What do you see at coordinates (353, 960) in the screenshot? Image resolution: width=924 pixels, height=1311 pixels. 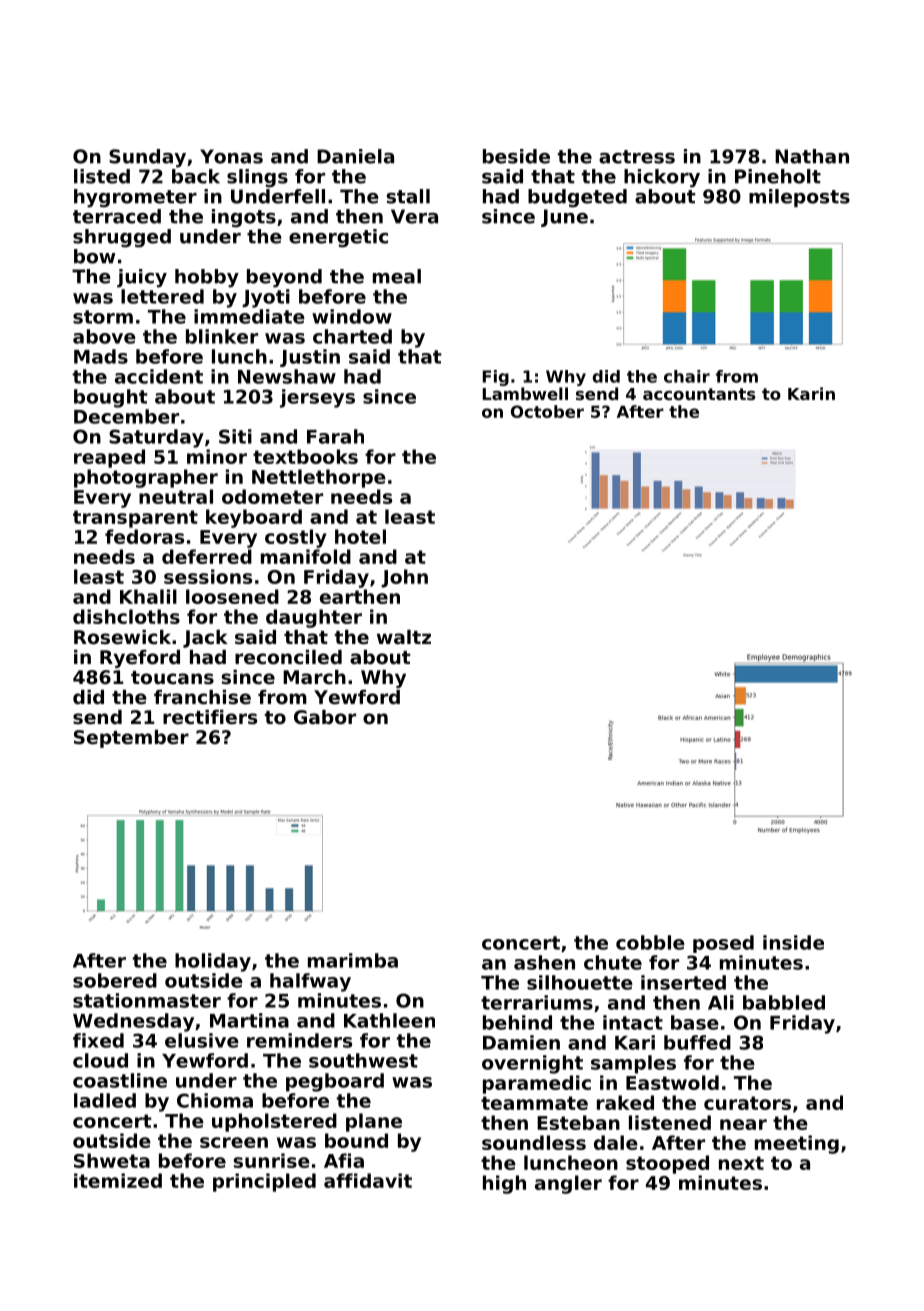 I see `marimba` at bounding box center [353, 960].
